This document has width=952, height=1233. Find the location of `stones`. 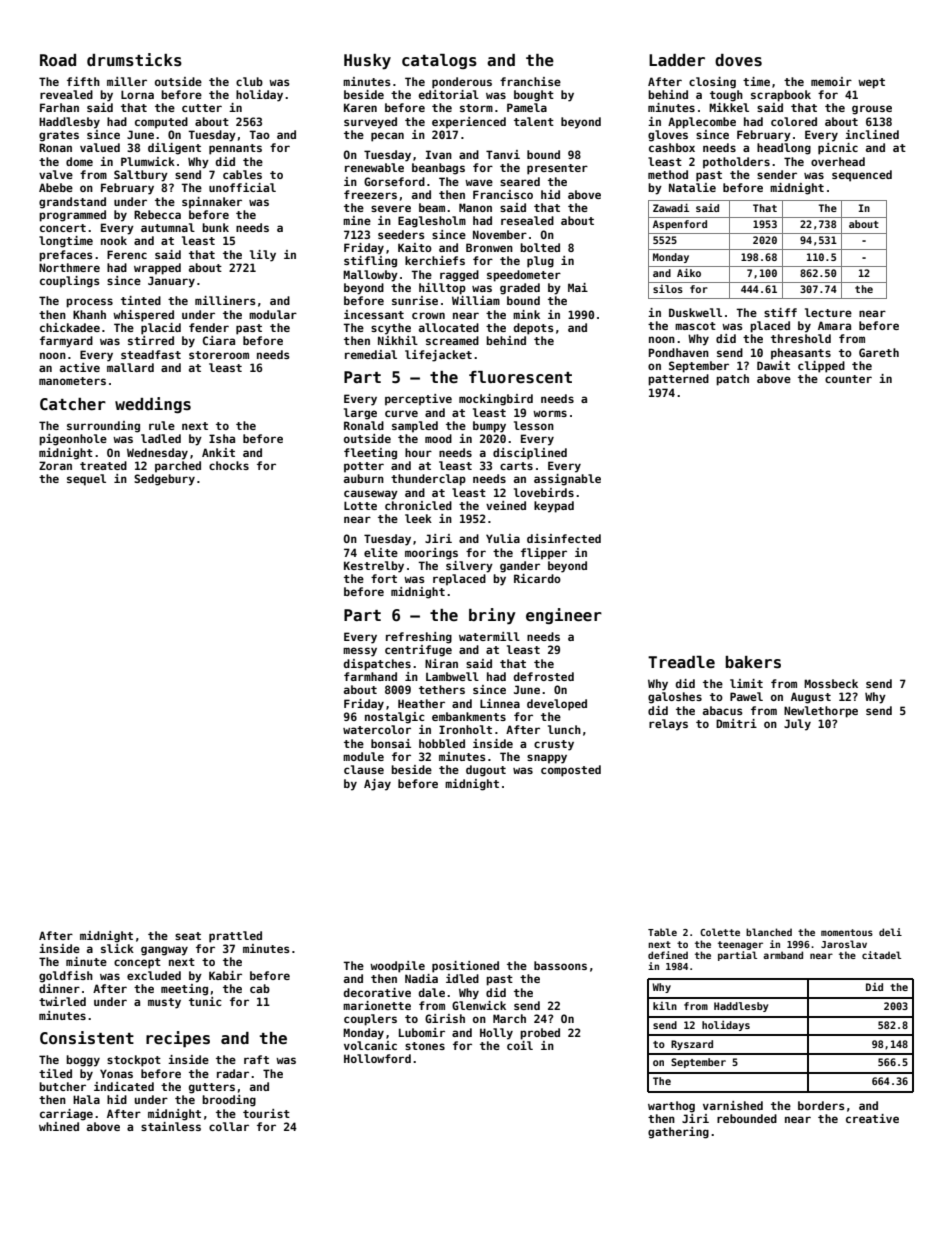

stones is located at coordinates (425, 1046).
